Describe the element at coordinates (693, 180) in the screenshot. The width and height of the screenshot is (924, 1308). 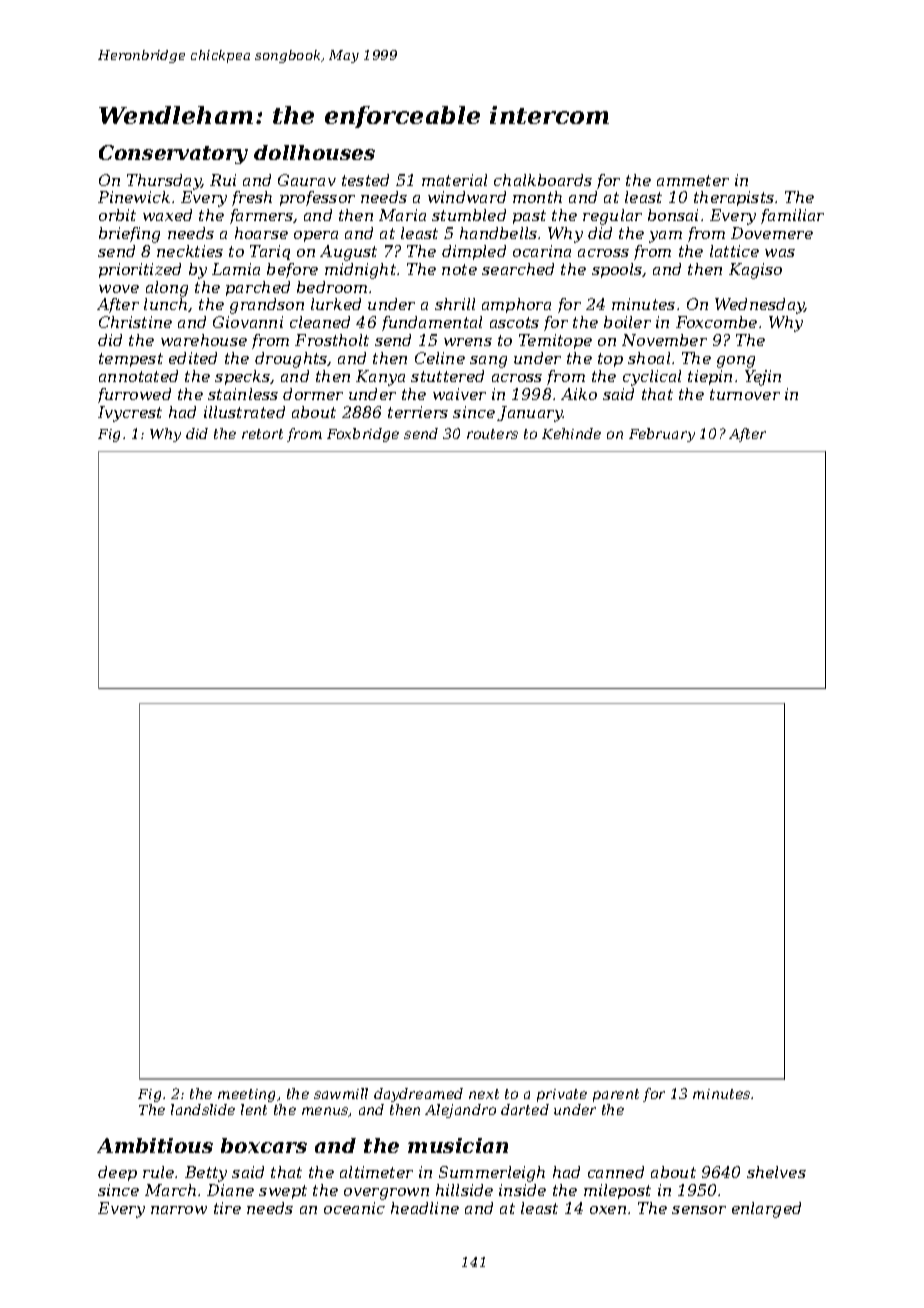
I see `ammeter` at that location.
